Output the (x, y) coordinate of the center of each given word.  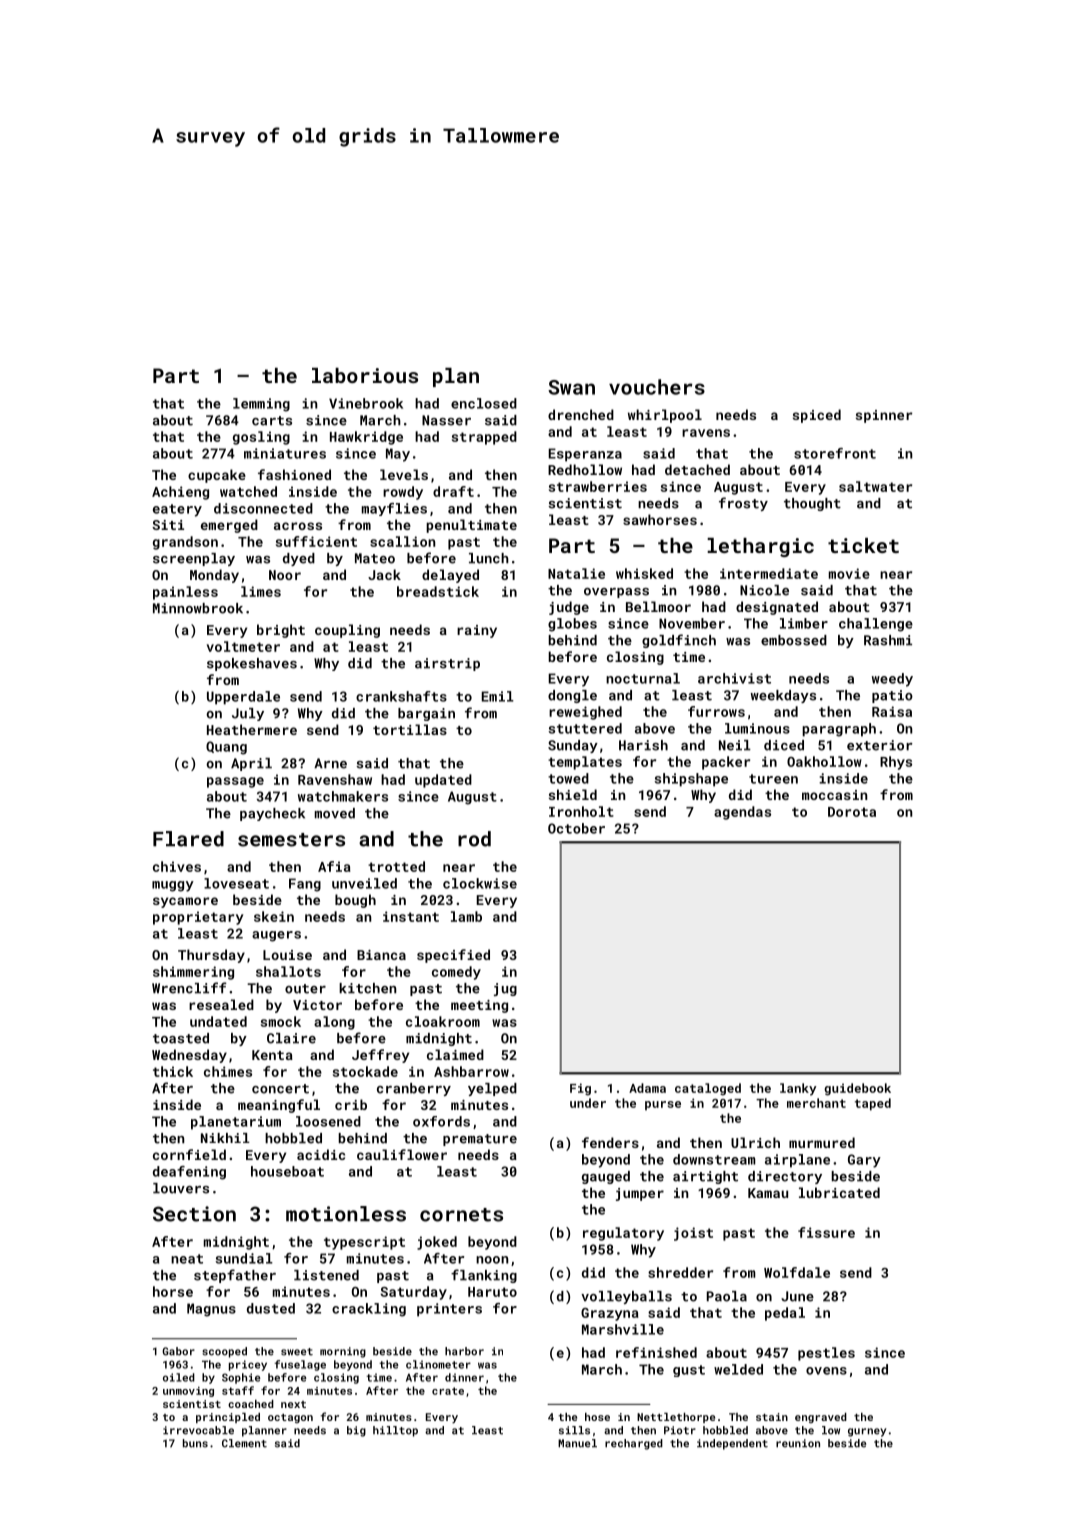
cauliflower (402, 1154)
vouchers (657, 387)
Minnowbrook (198, 608)
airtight (705, 1177)
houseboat (287, 1171)
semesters (291, 840)
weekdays (783, 696)
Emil (498, 696)
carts (272, 421)
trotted (396, 866)
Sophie (241, 1378)
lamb (466, 916)
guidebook (857, 1089)
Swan (571, 387)
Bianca (381, 955)
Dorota (852, 812)
